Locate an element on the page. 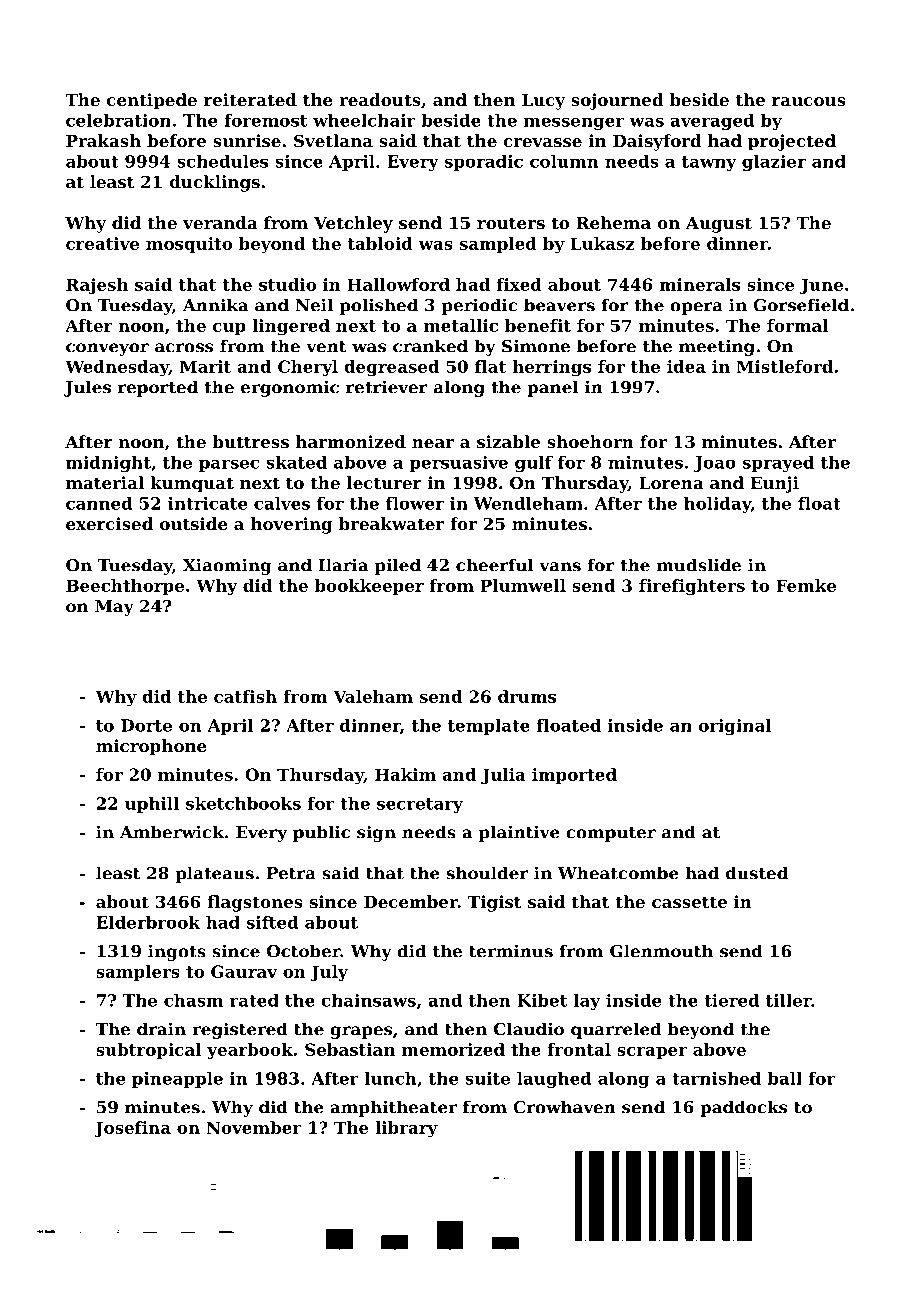 The image size is (924, 1314). breakwater is located at coordinates (391, 523).
